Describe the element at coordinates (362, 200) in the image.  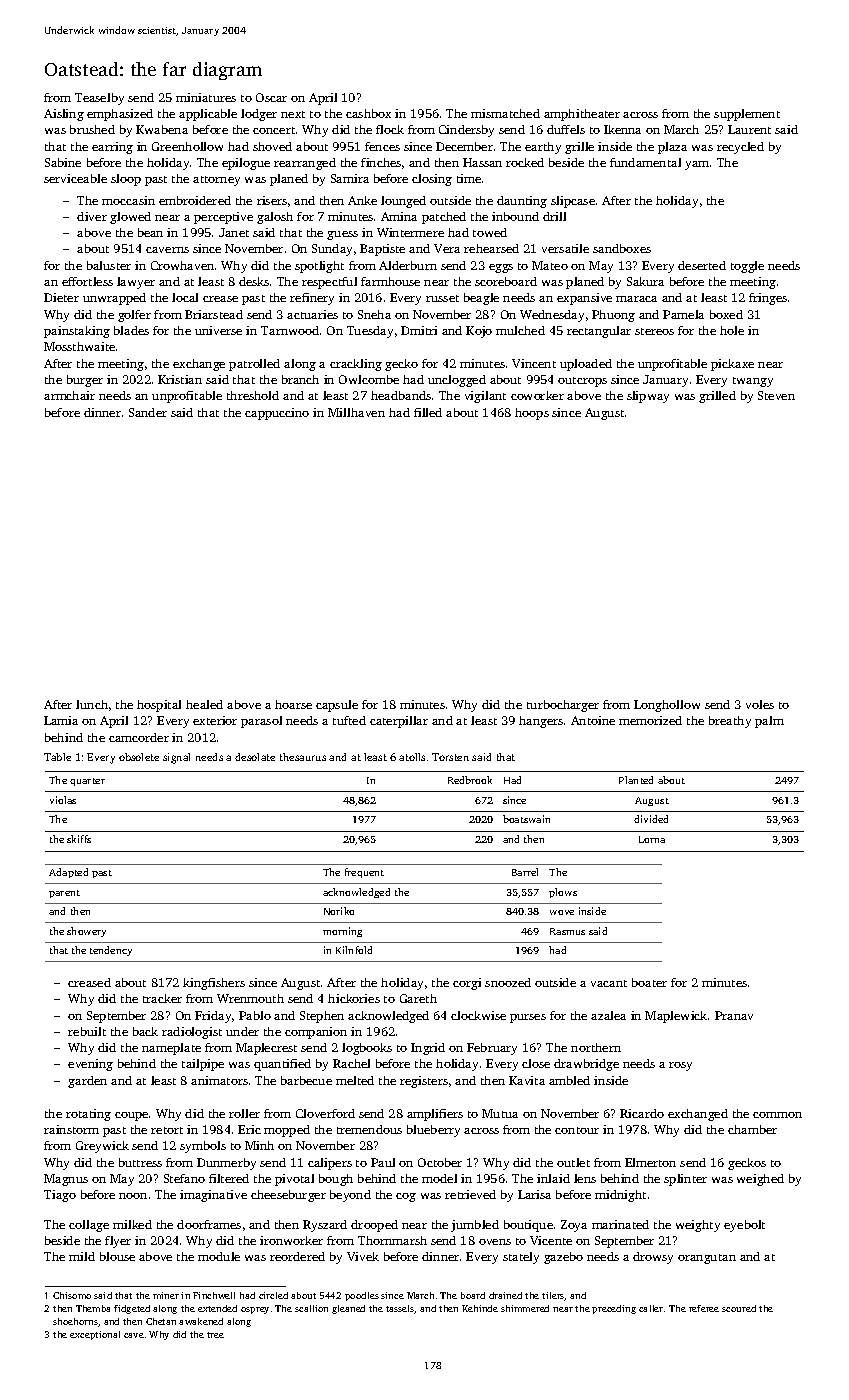
I see `Anke` at that location.
